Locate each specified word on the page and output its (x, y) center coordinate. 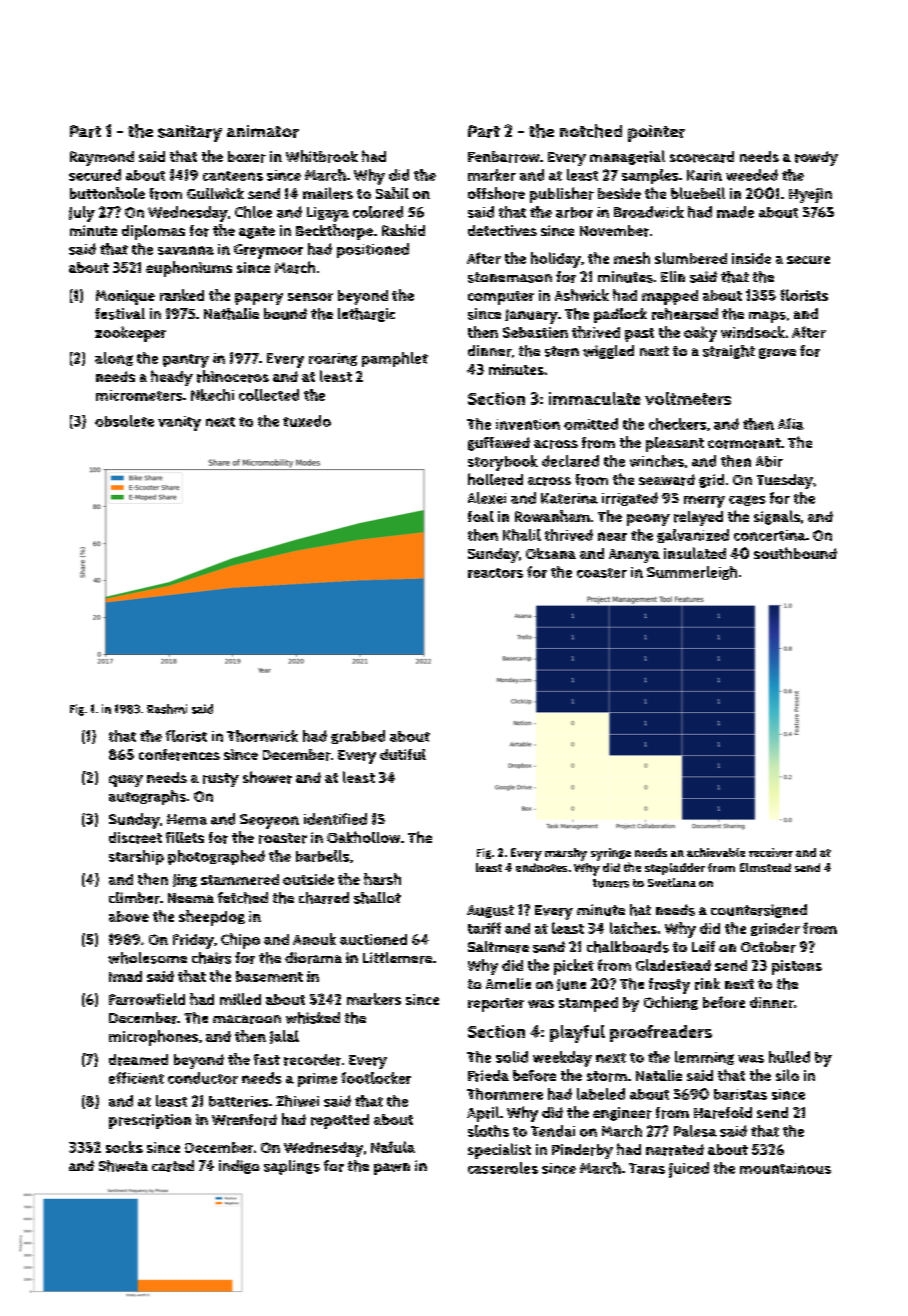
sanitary (190, 133)
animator (263, 131)
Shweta (123, 1166)
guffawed (499, 444)
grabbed (358, 737)
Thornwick (262, 736)
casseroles (503, 1168)
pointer (656, 133)
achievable (716, 852)
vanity (179, 423)
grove (777, 353)
